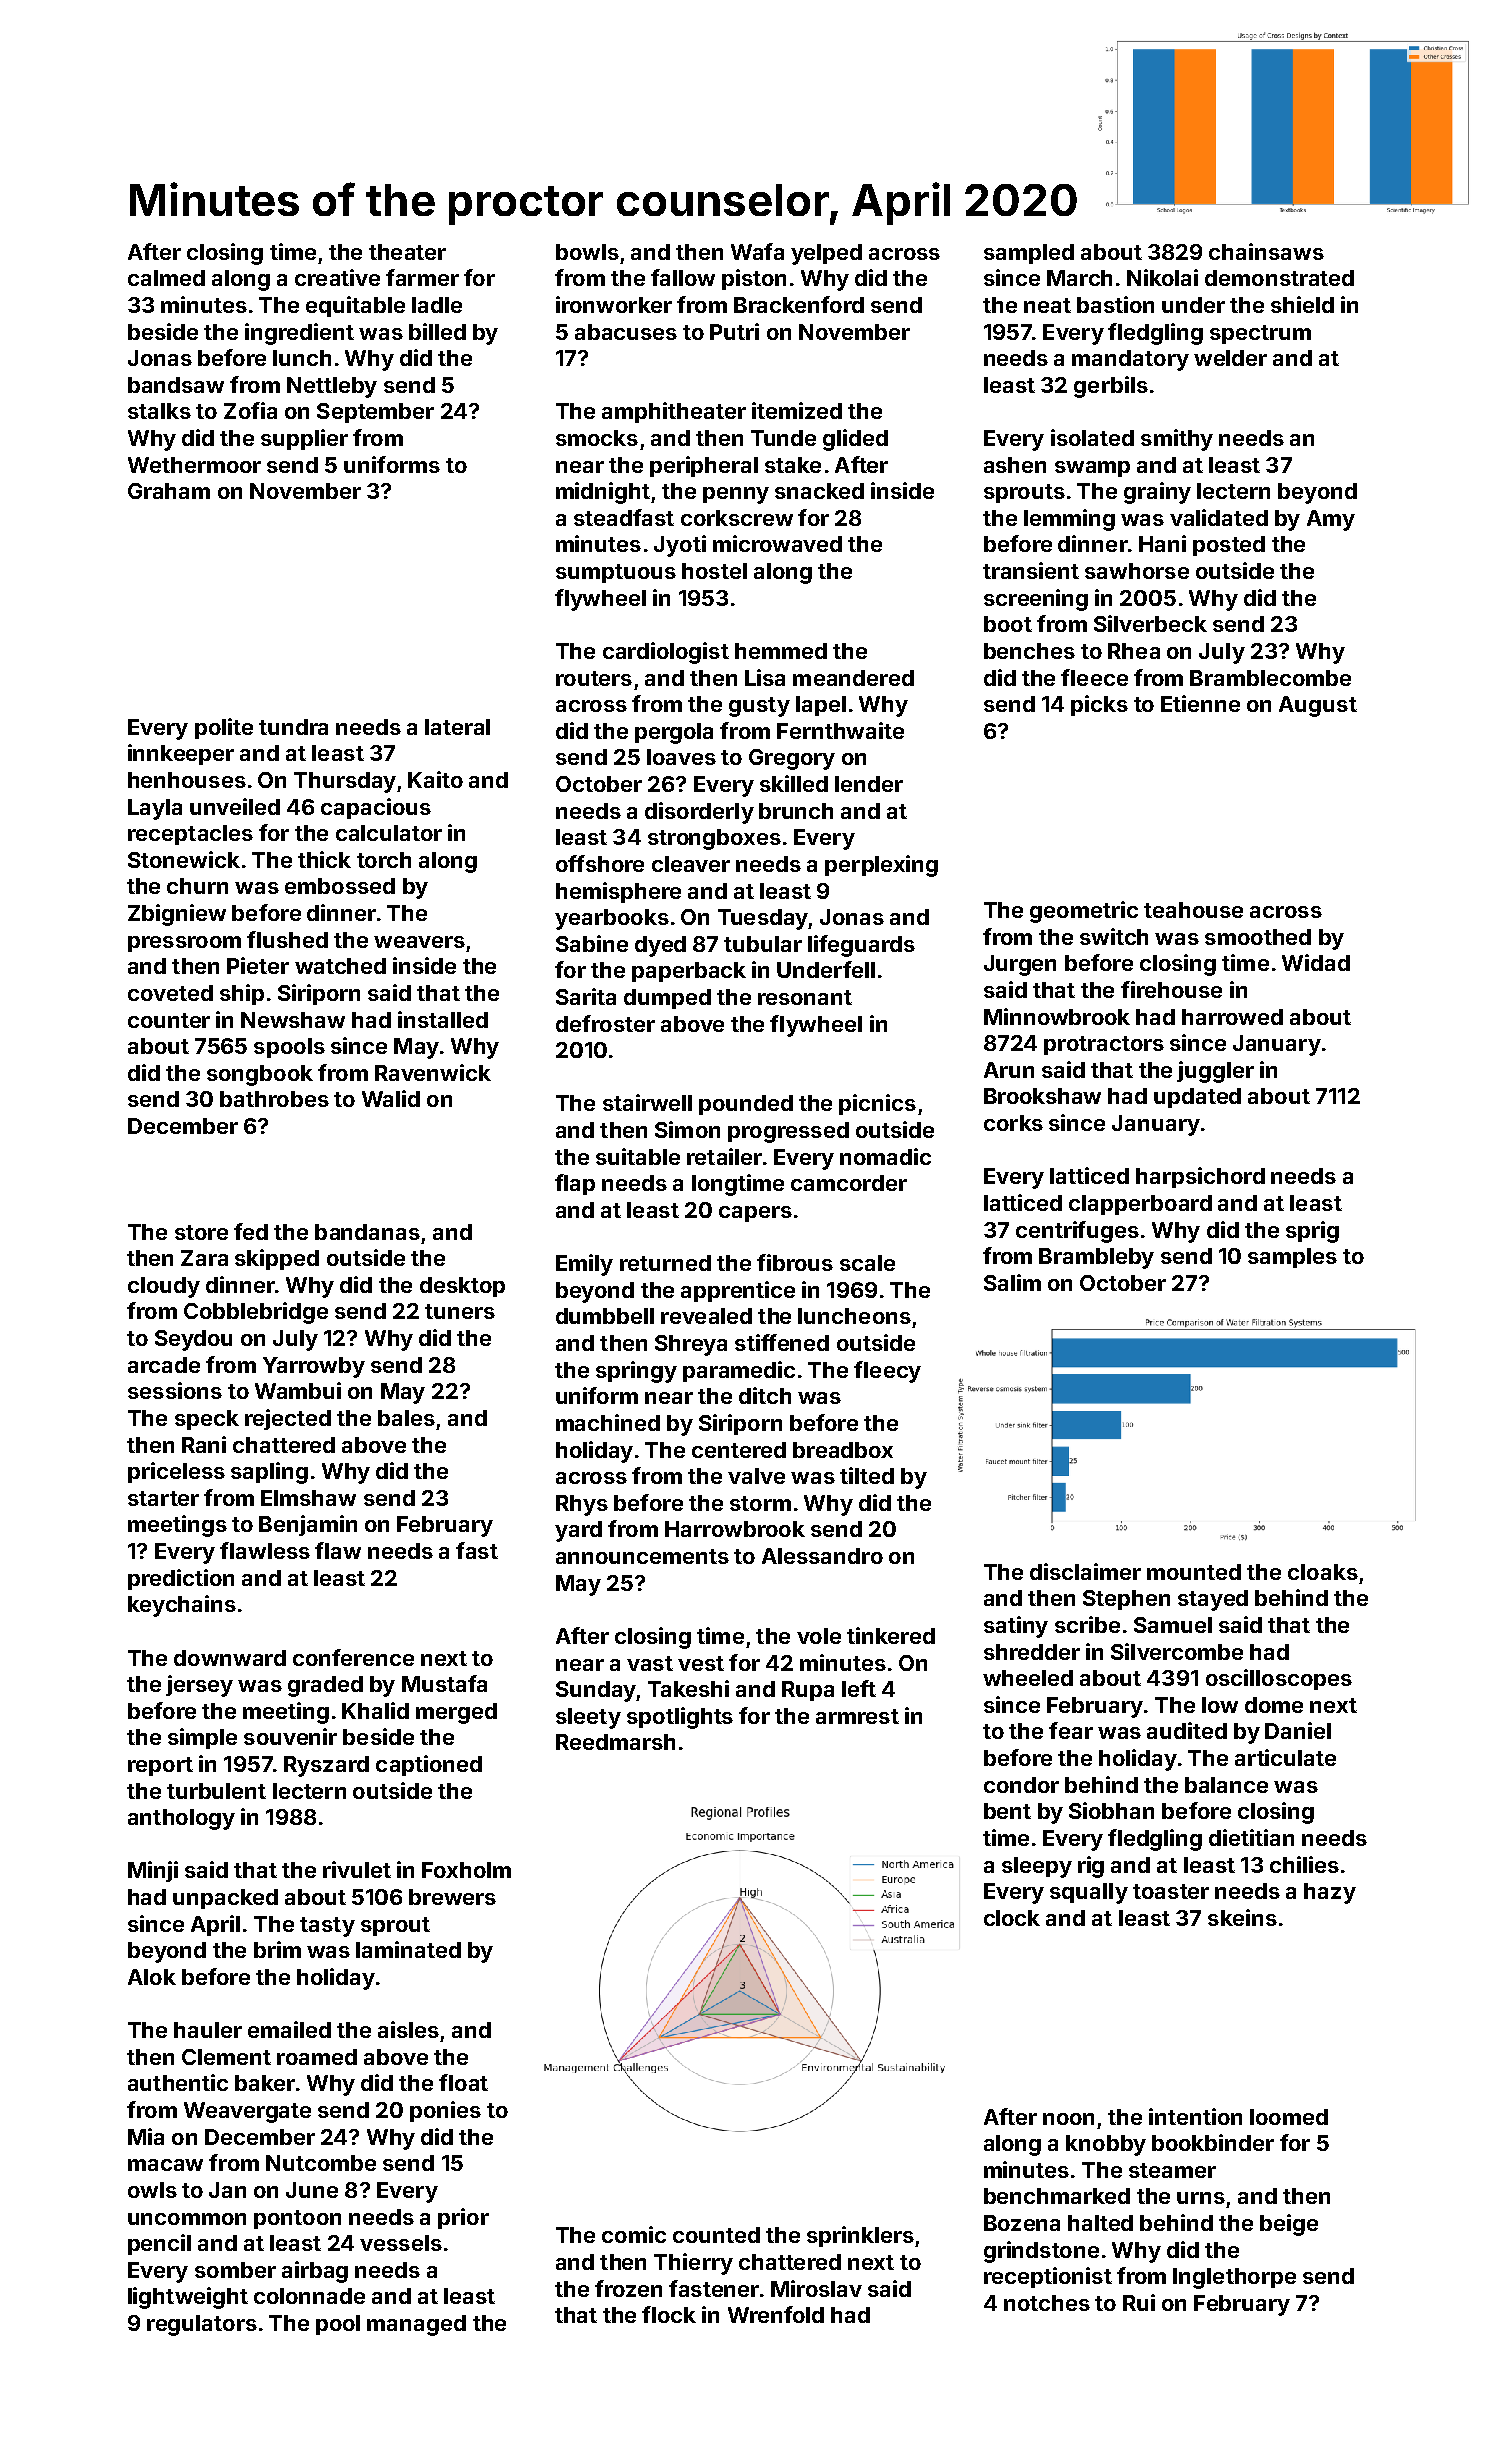  I want to click on machined, so click(608, 1422).
